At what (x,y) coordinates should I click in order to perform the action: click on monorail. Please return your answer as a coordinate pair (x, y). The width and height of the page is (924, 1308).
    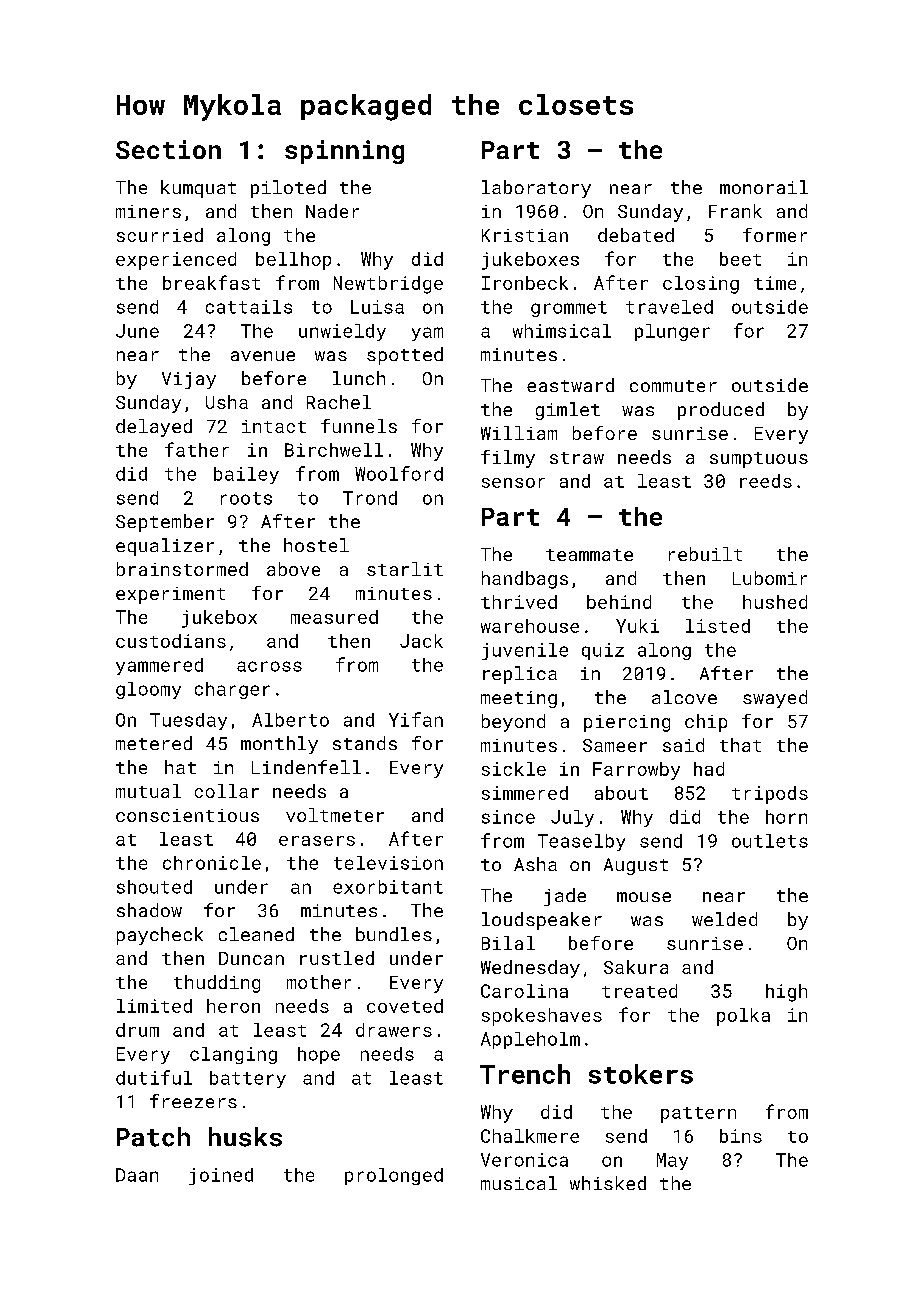
    Looking at the image, I should click on (764, 187).
